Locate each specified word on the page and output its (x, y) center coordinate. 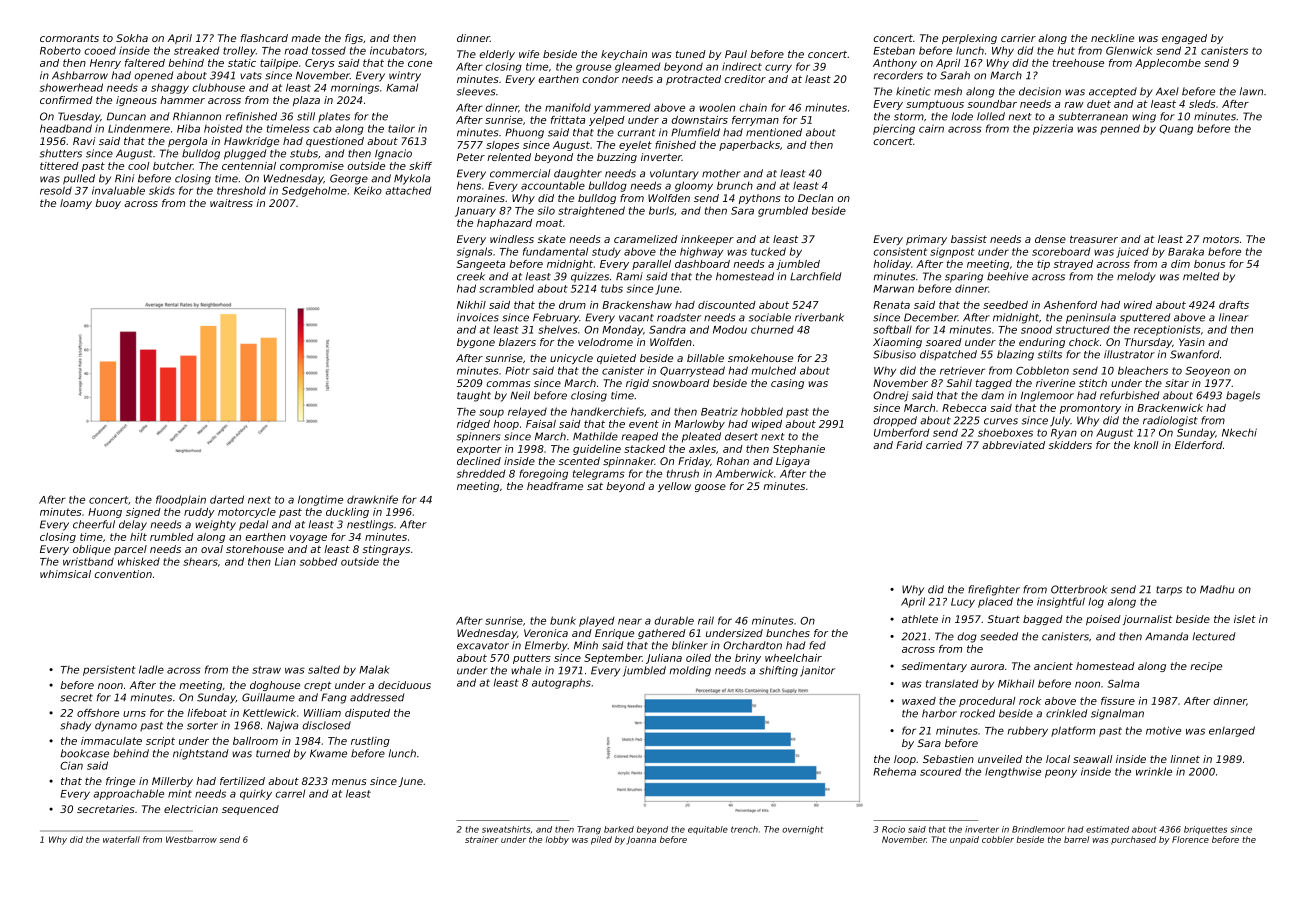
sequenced (250, 810)
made (306, 38)
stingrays (386, 550)
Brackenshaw (637, 305)
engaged (1184, 39)
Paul (736, 54)
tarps (1169, 590)
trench (744, 829)
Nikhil (471, 305)
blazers (517, 342)
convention (123, 574)
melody (1136, 277)
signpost (952, 253)
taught (474, 396)
